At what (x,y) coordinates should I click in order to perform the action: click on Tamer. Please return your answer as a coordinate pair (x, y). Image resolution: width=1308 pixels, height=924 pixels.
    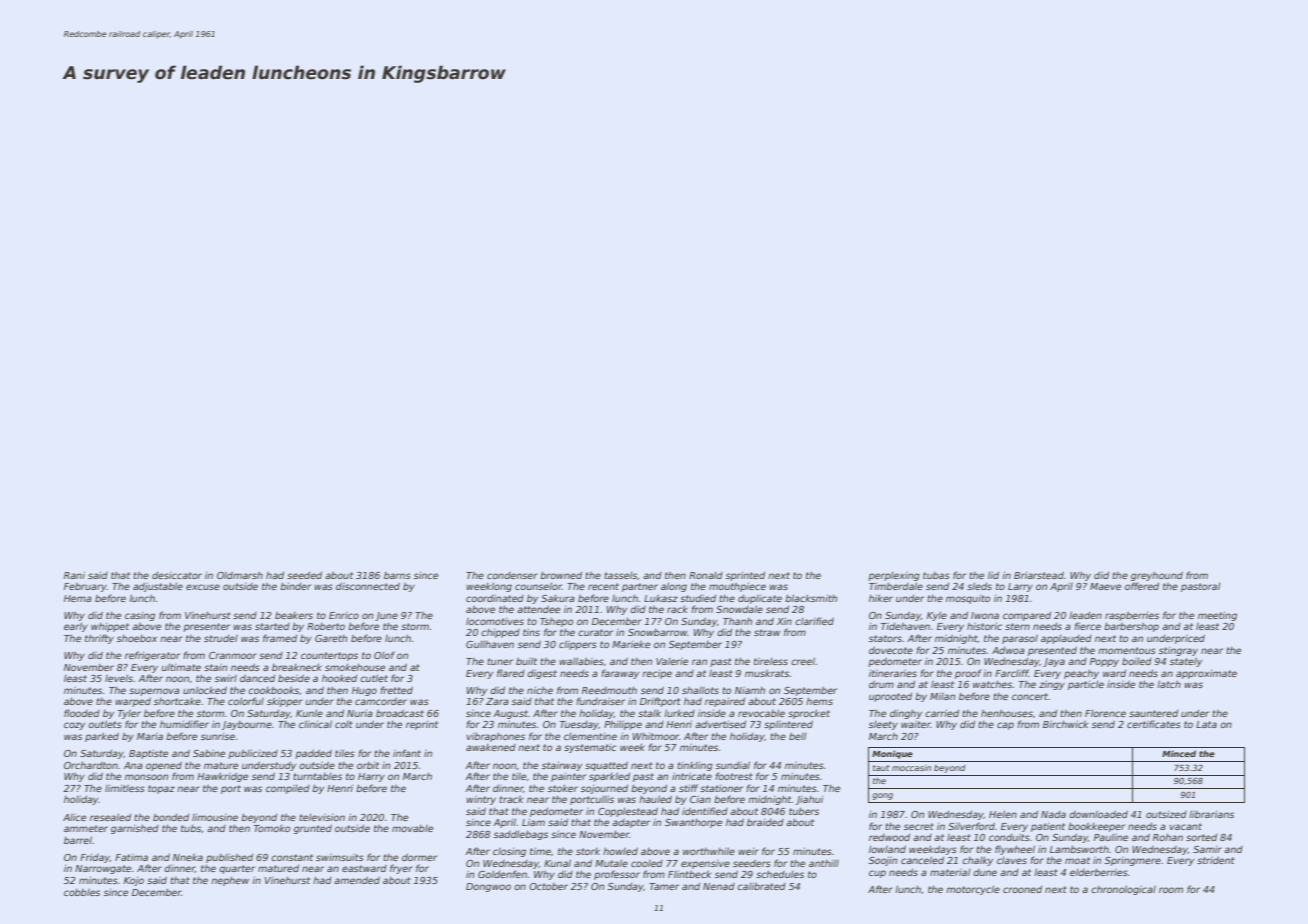
    Looking at the image, I should click on (664, 886).
